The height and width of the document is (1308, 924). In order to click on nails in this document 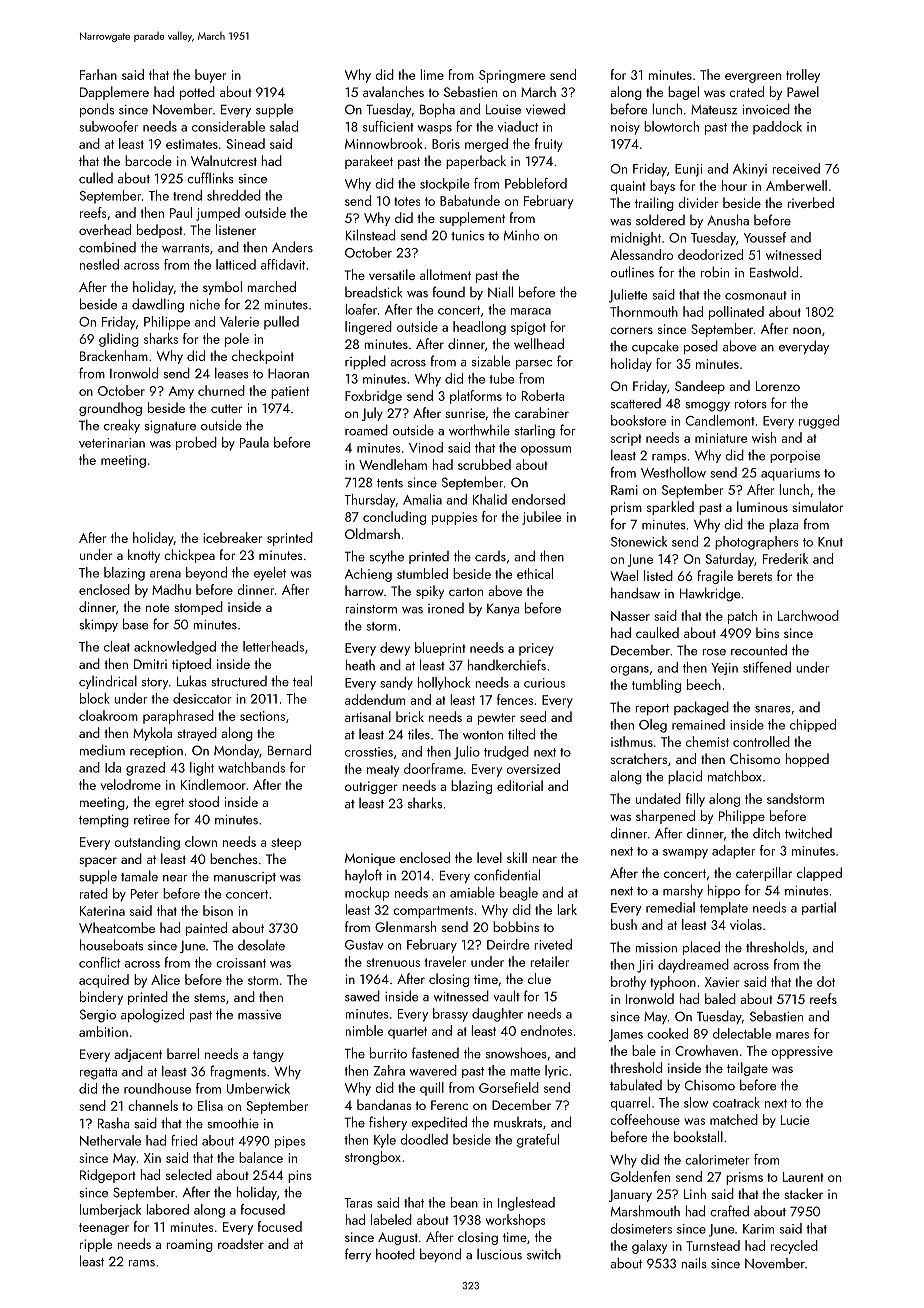, I will do `click(694, 1263)`.
